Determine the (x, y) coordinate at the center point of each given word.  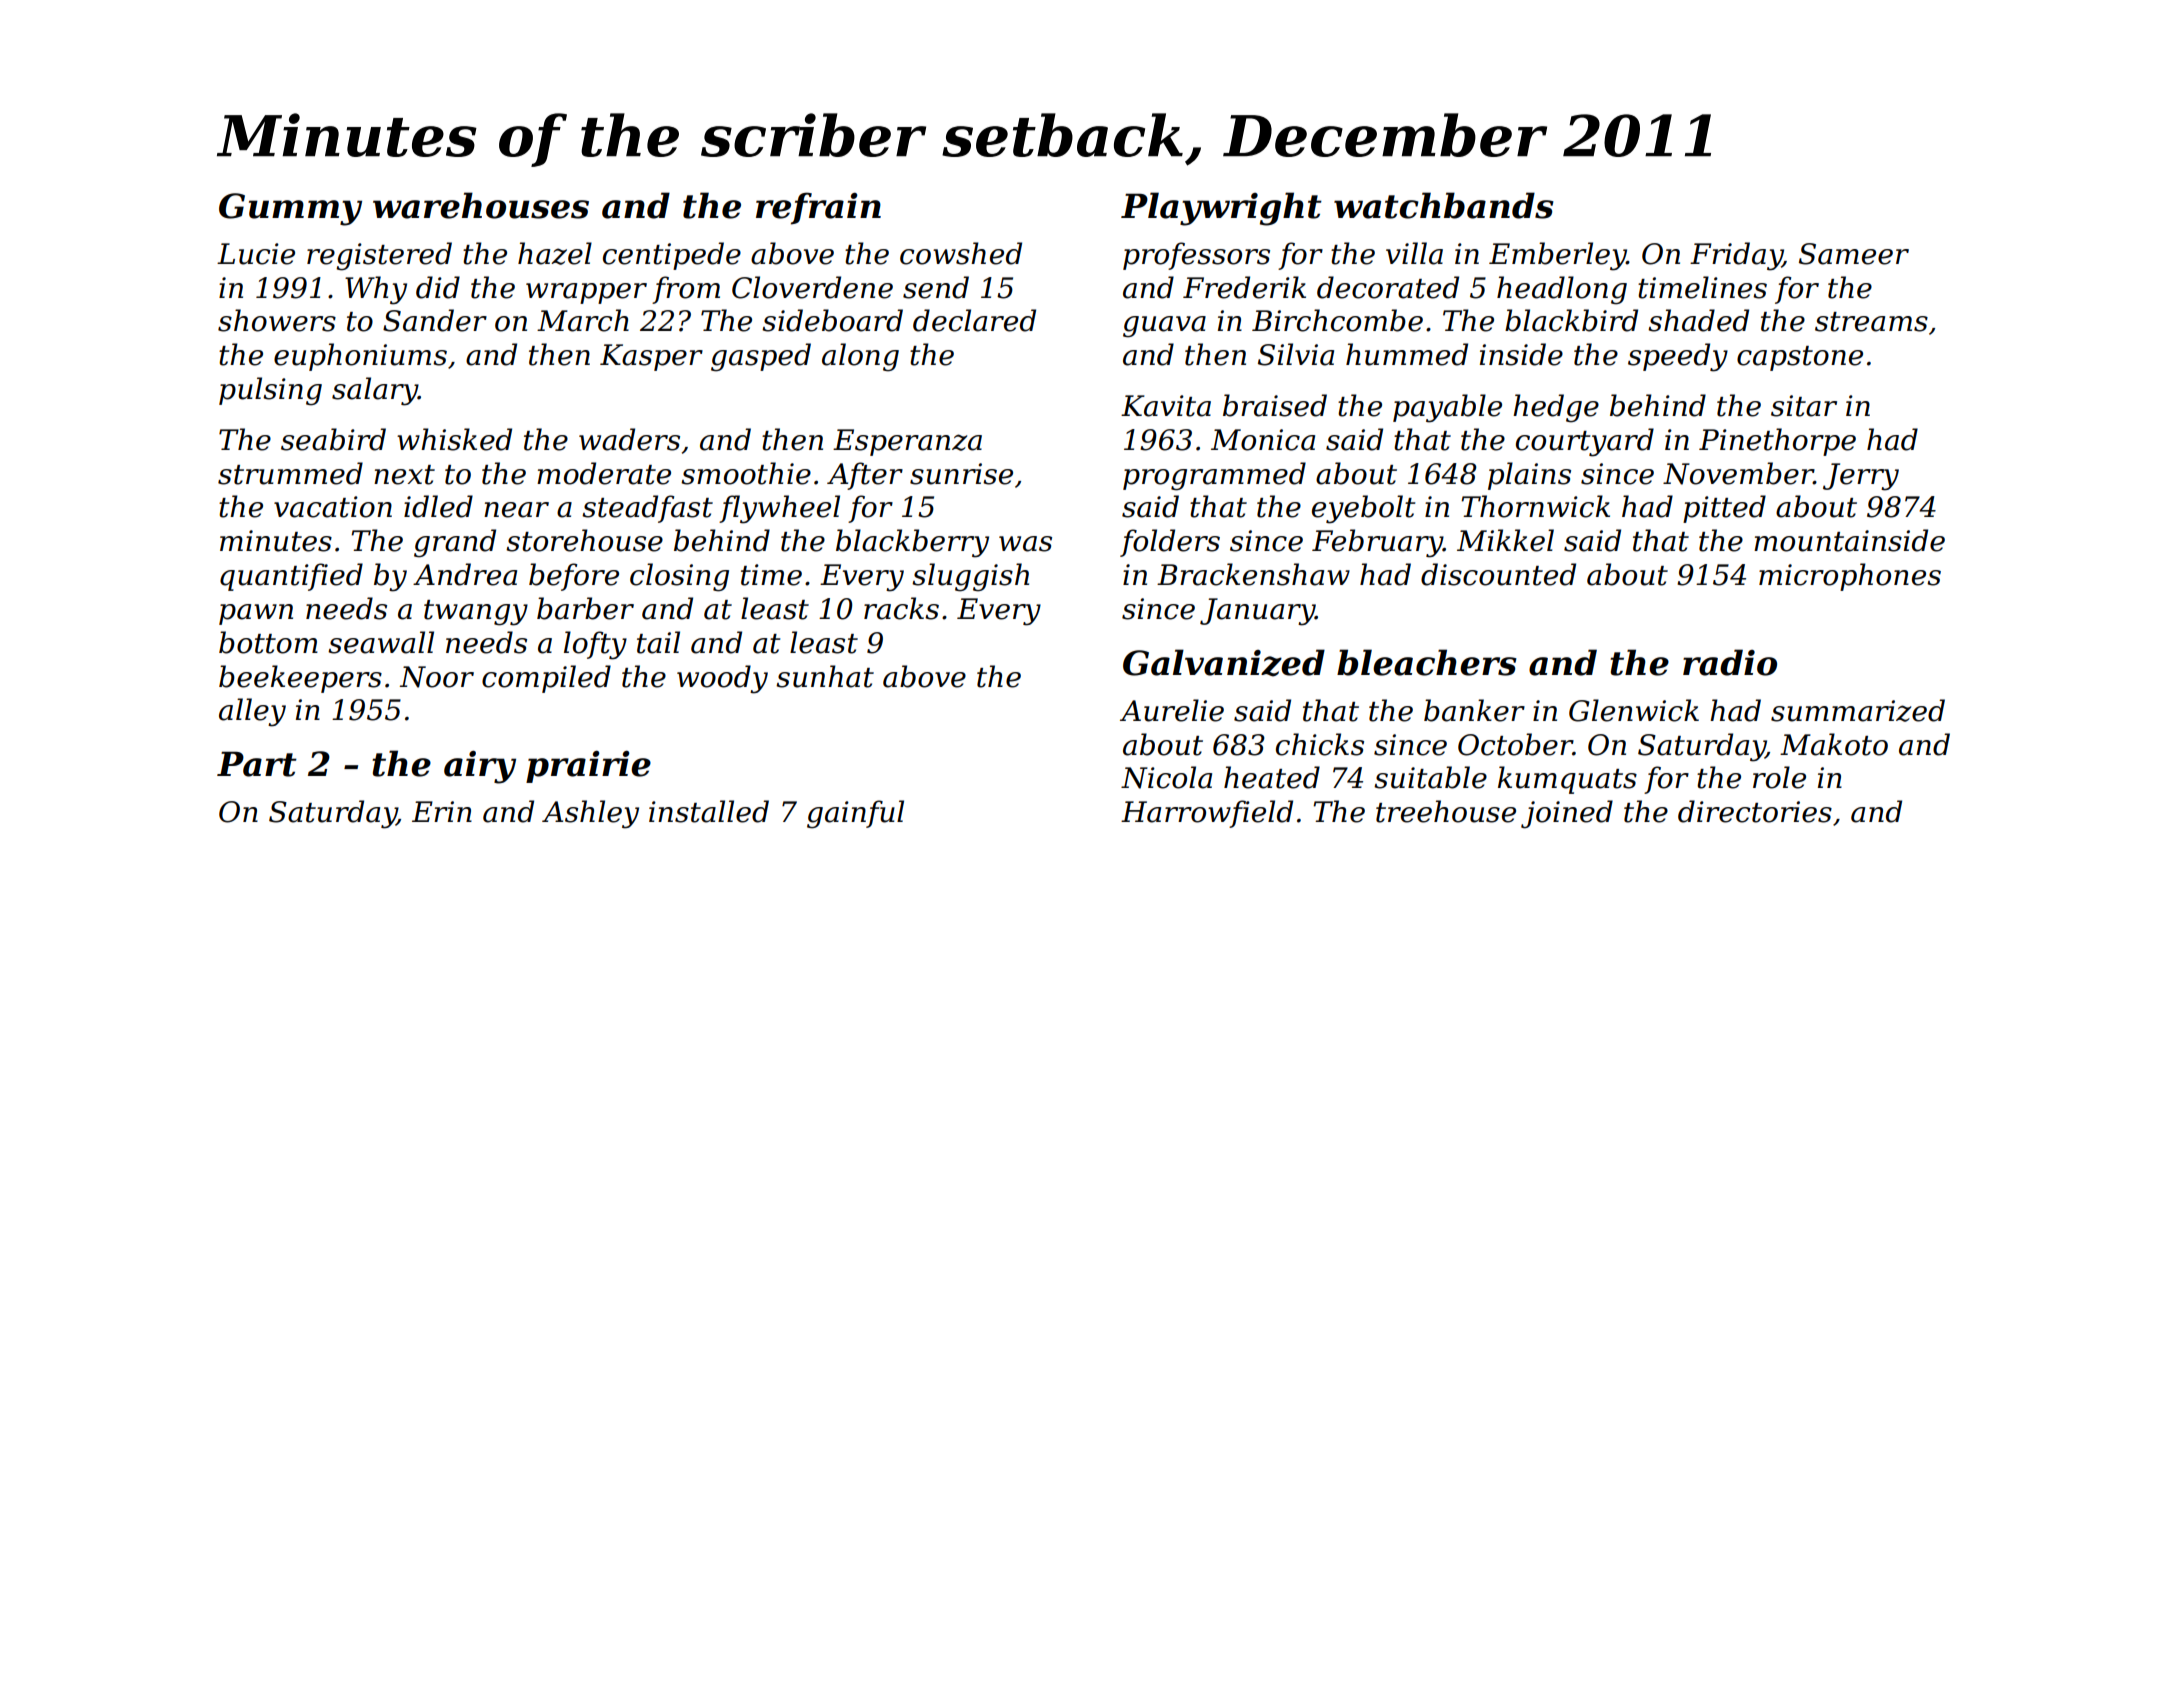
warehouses (481, 205)
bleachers (1427, 662)
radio (1730, 662)
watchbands (1444, 205)
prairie (588, 767)
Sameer (1854, 254)
